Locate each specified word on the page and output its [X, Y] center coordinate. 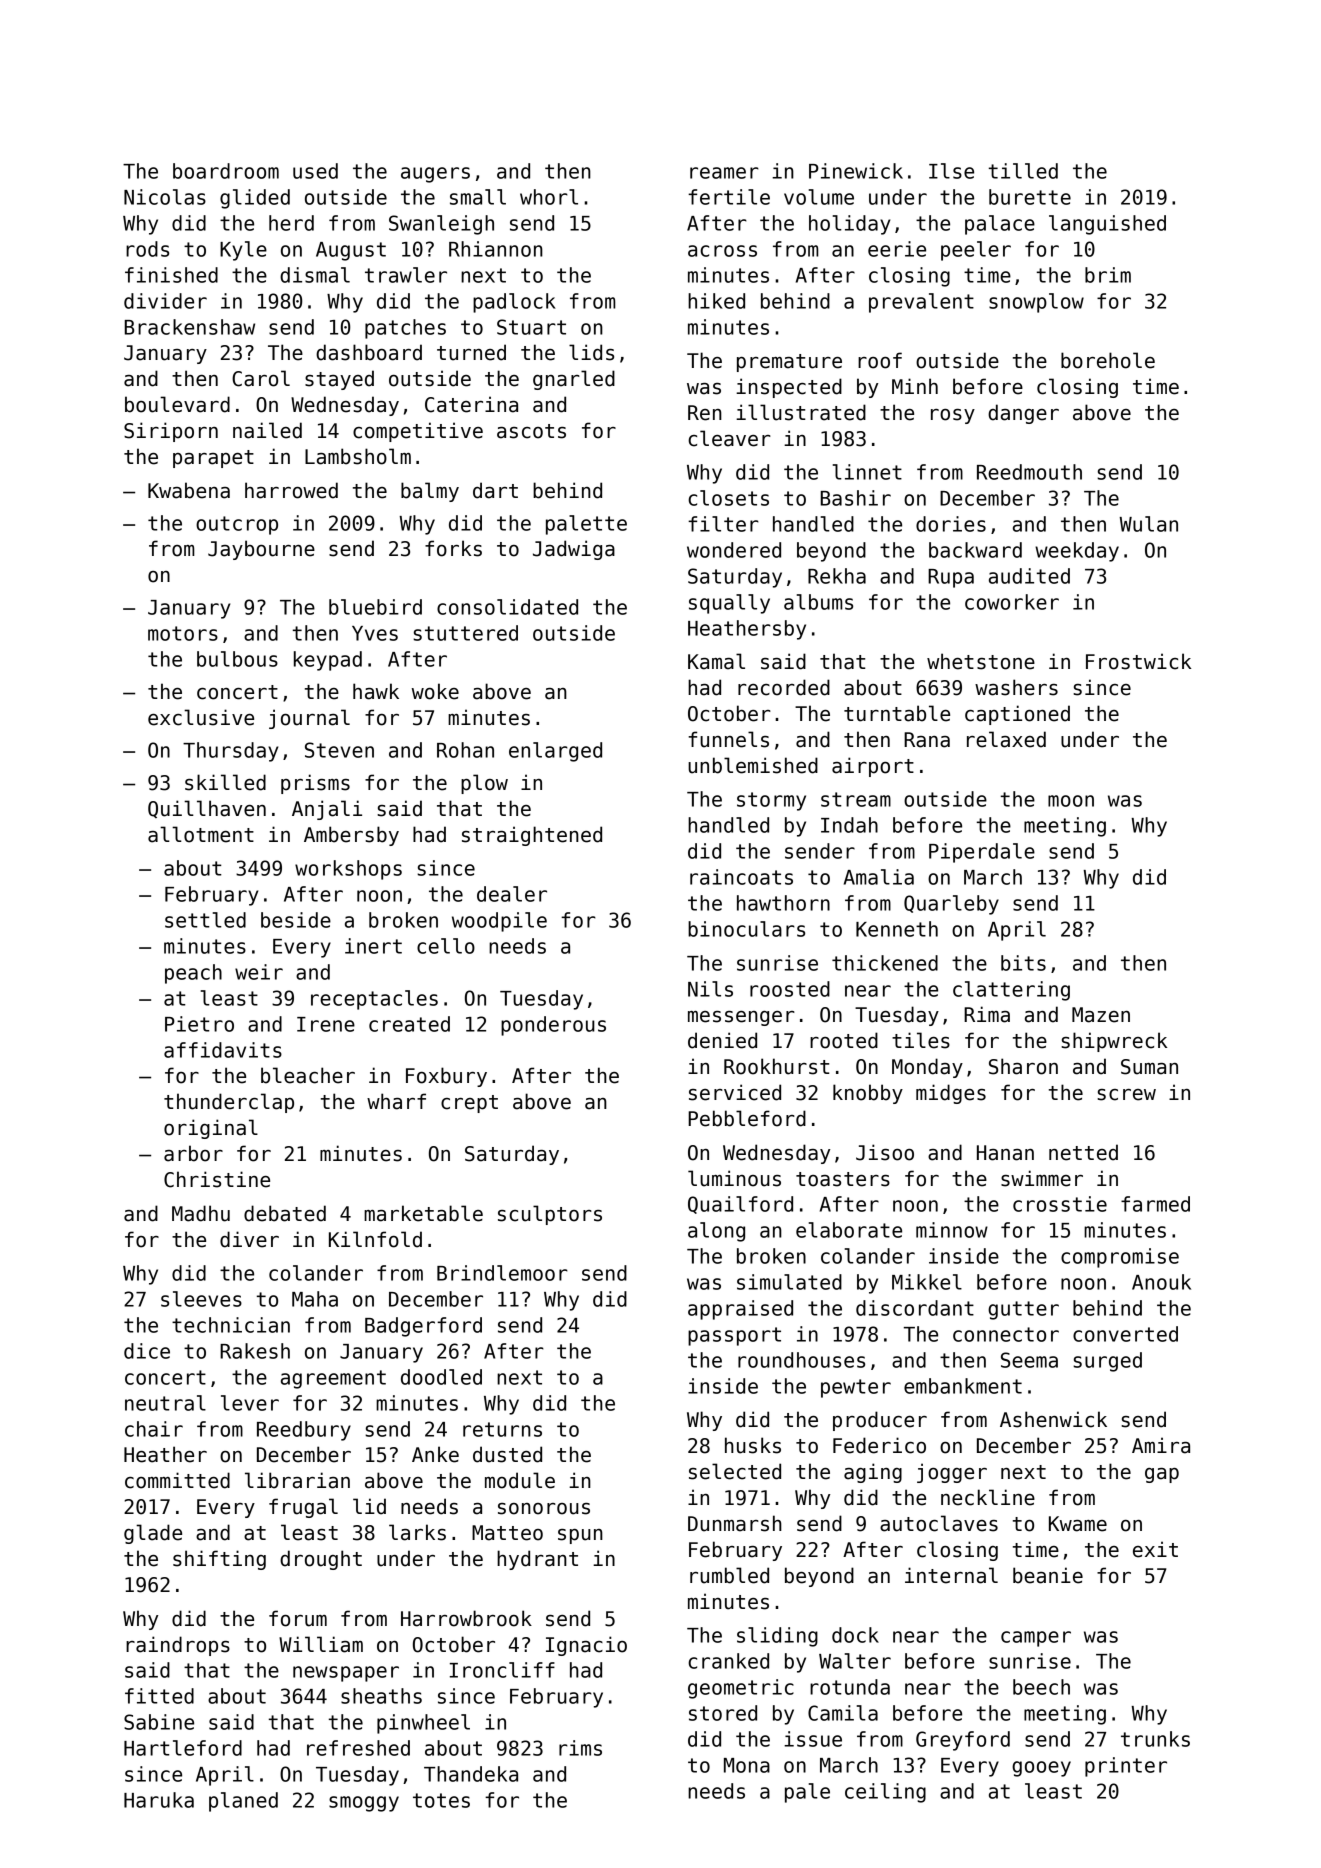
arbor [193, 1153]
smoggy [364, 1804]
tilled [1023, 171]
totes [441, 1800]
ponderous [553, 1026]
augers [435, 175]
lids [591, 352]
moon [1071, 801]
